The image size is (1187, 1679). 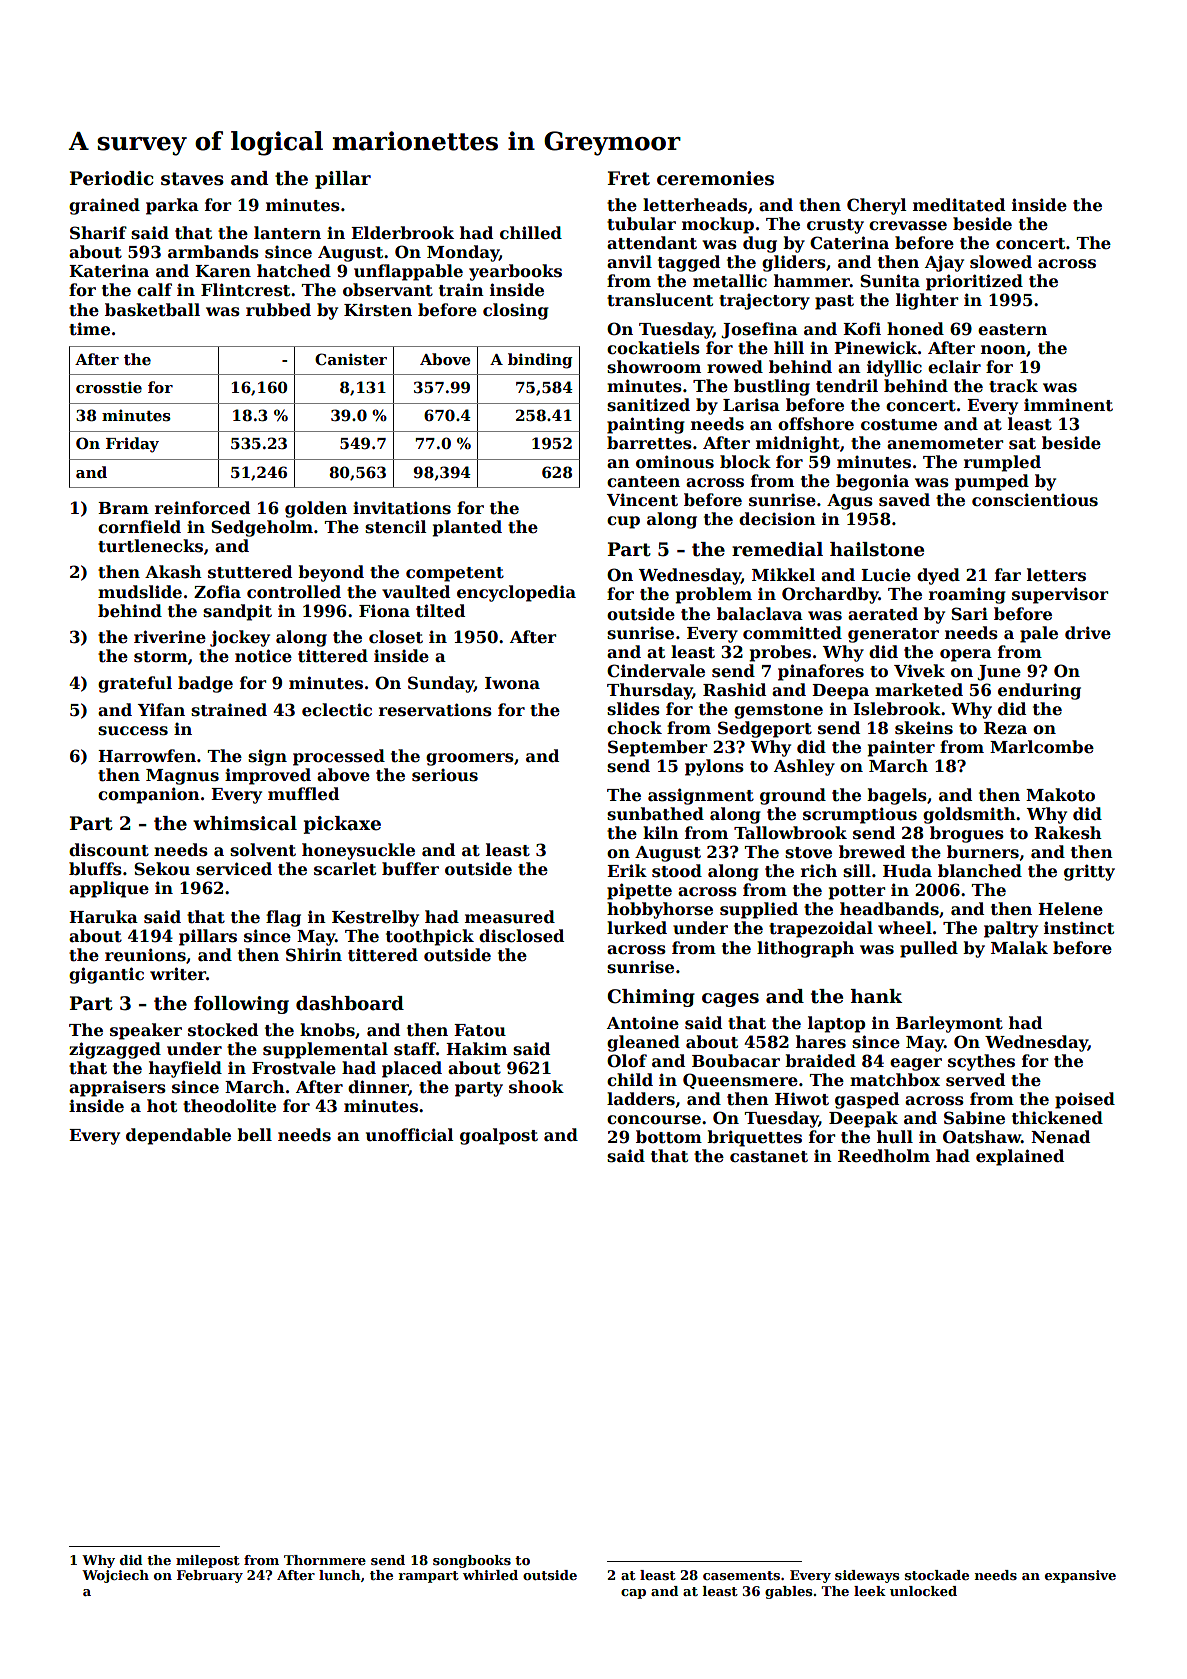 I want to click on supervisor, so click(x=1060, y=595).
